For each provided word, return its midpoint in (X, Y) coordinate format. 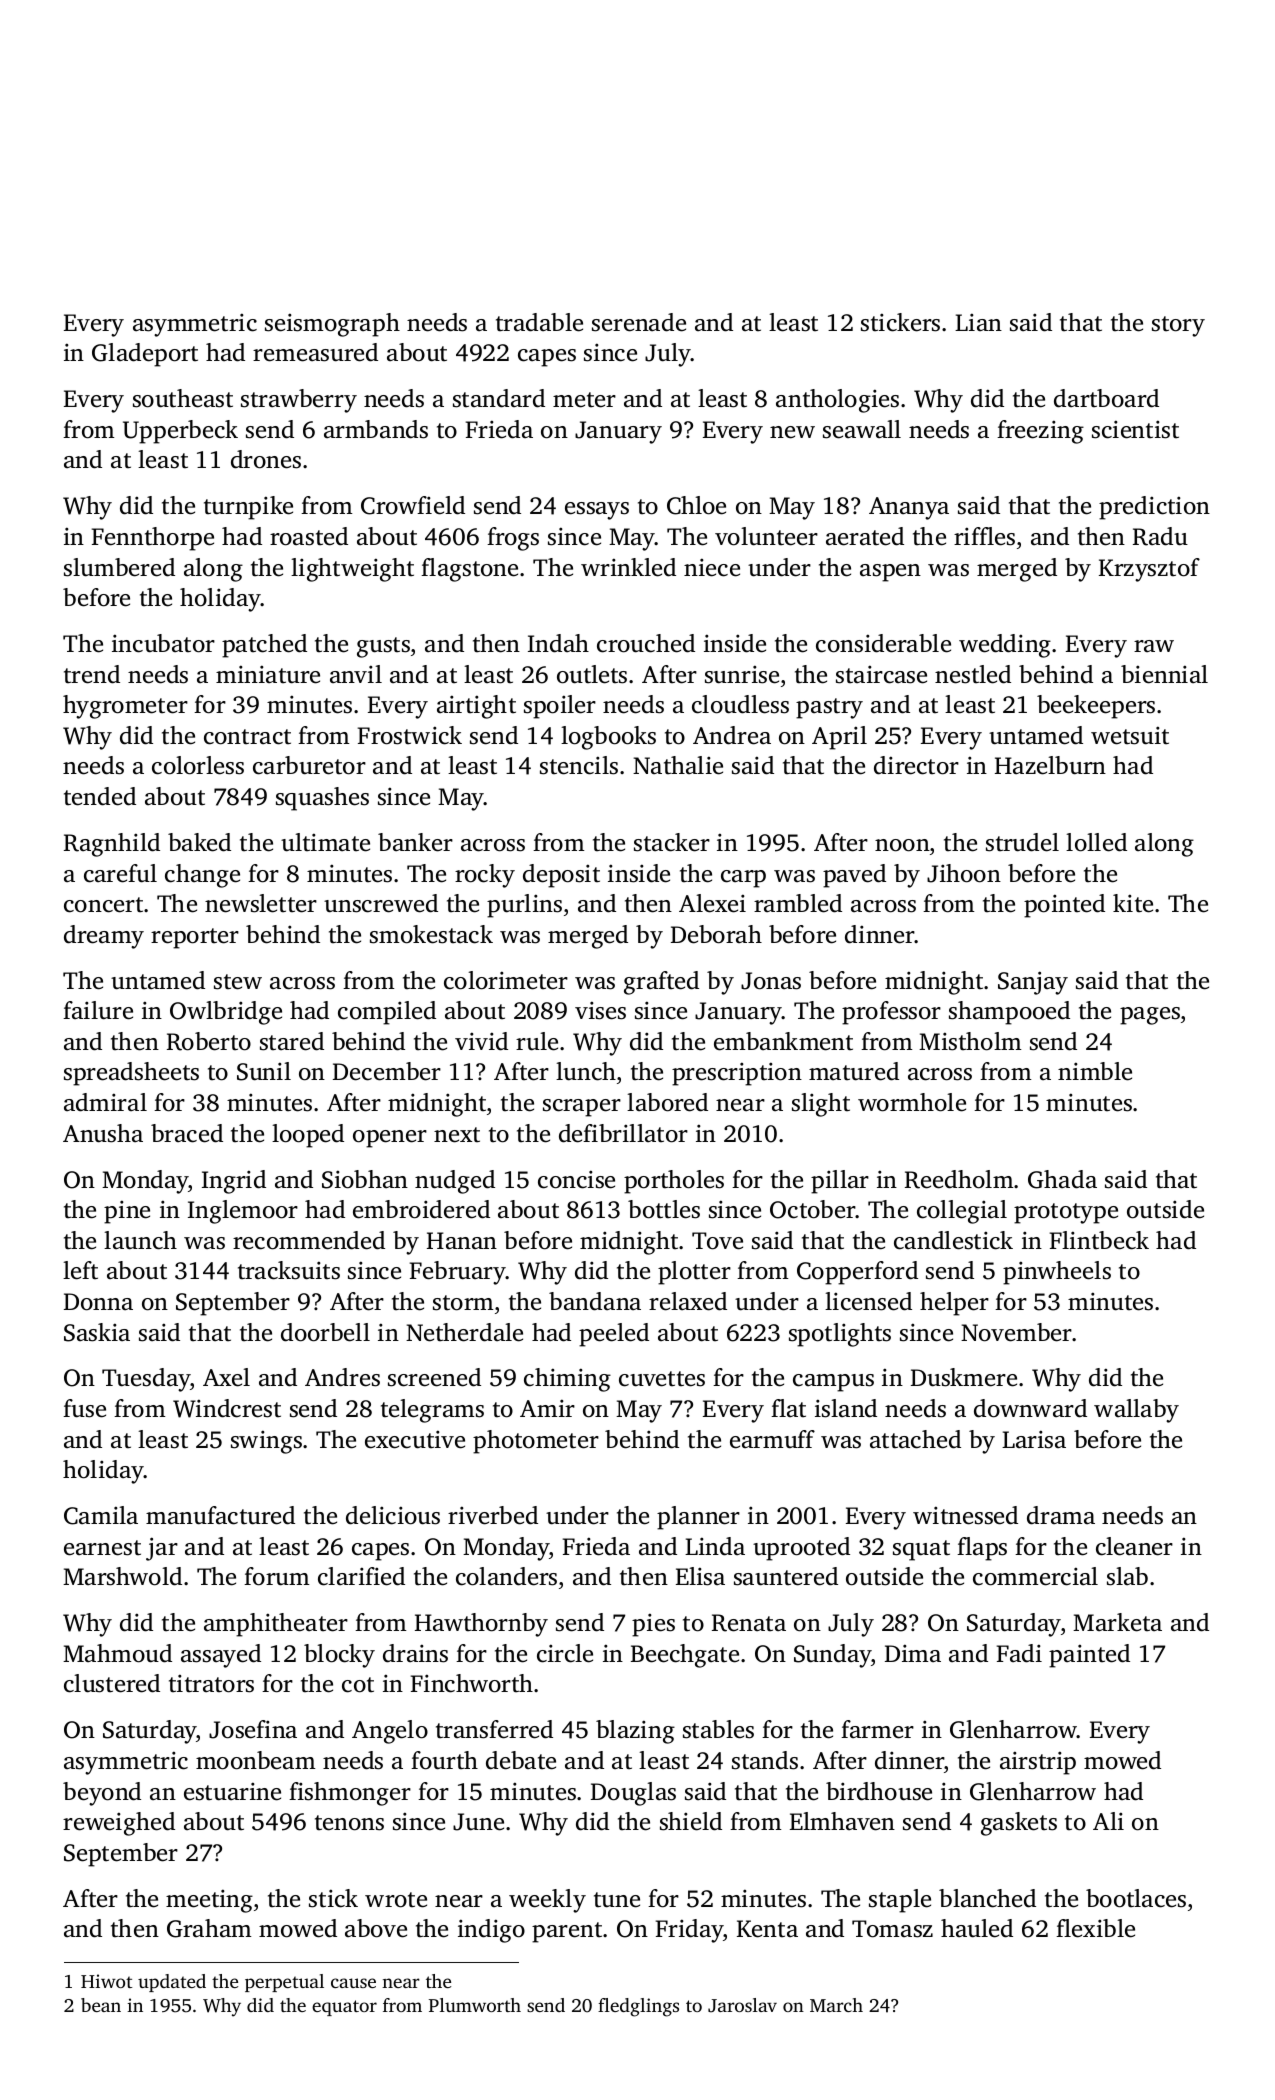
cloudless (740, 704)
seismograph (332, 325)
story (1178, 326)
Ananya (909, 508)
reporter (195, 938)
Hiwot (106, 1981)
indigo (491, 1931)
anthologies (837, 401)
